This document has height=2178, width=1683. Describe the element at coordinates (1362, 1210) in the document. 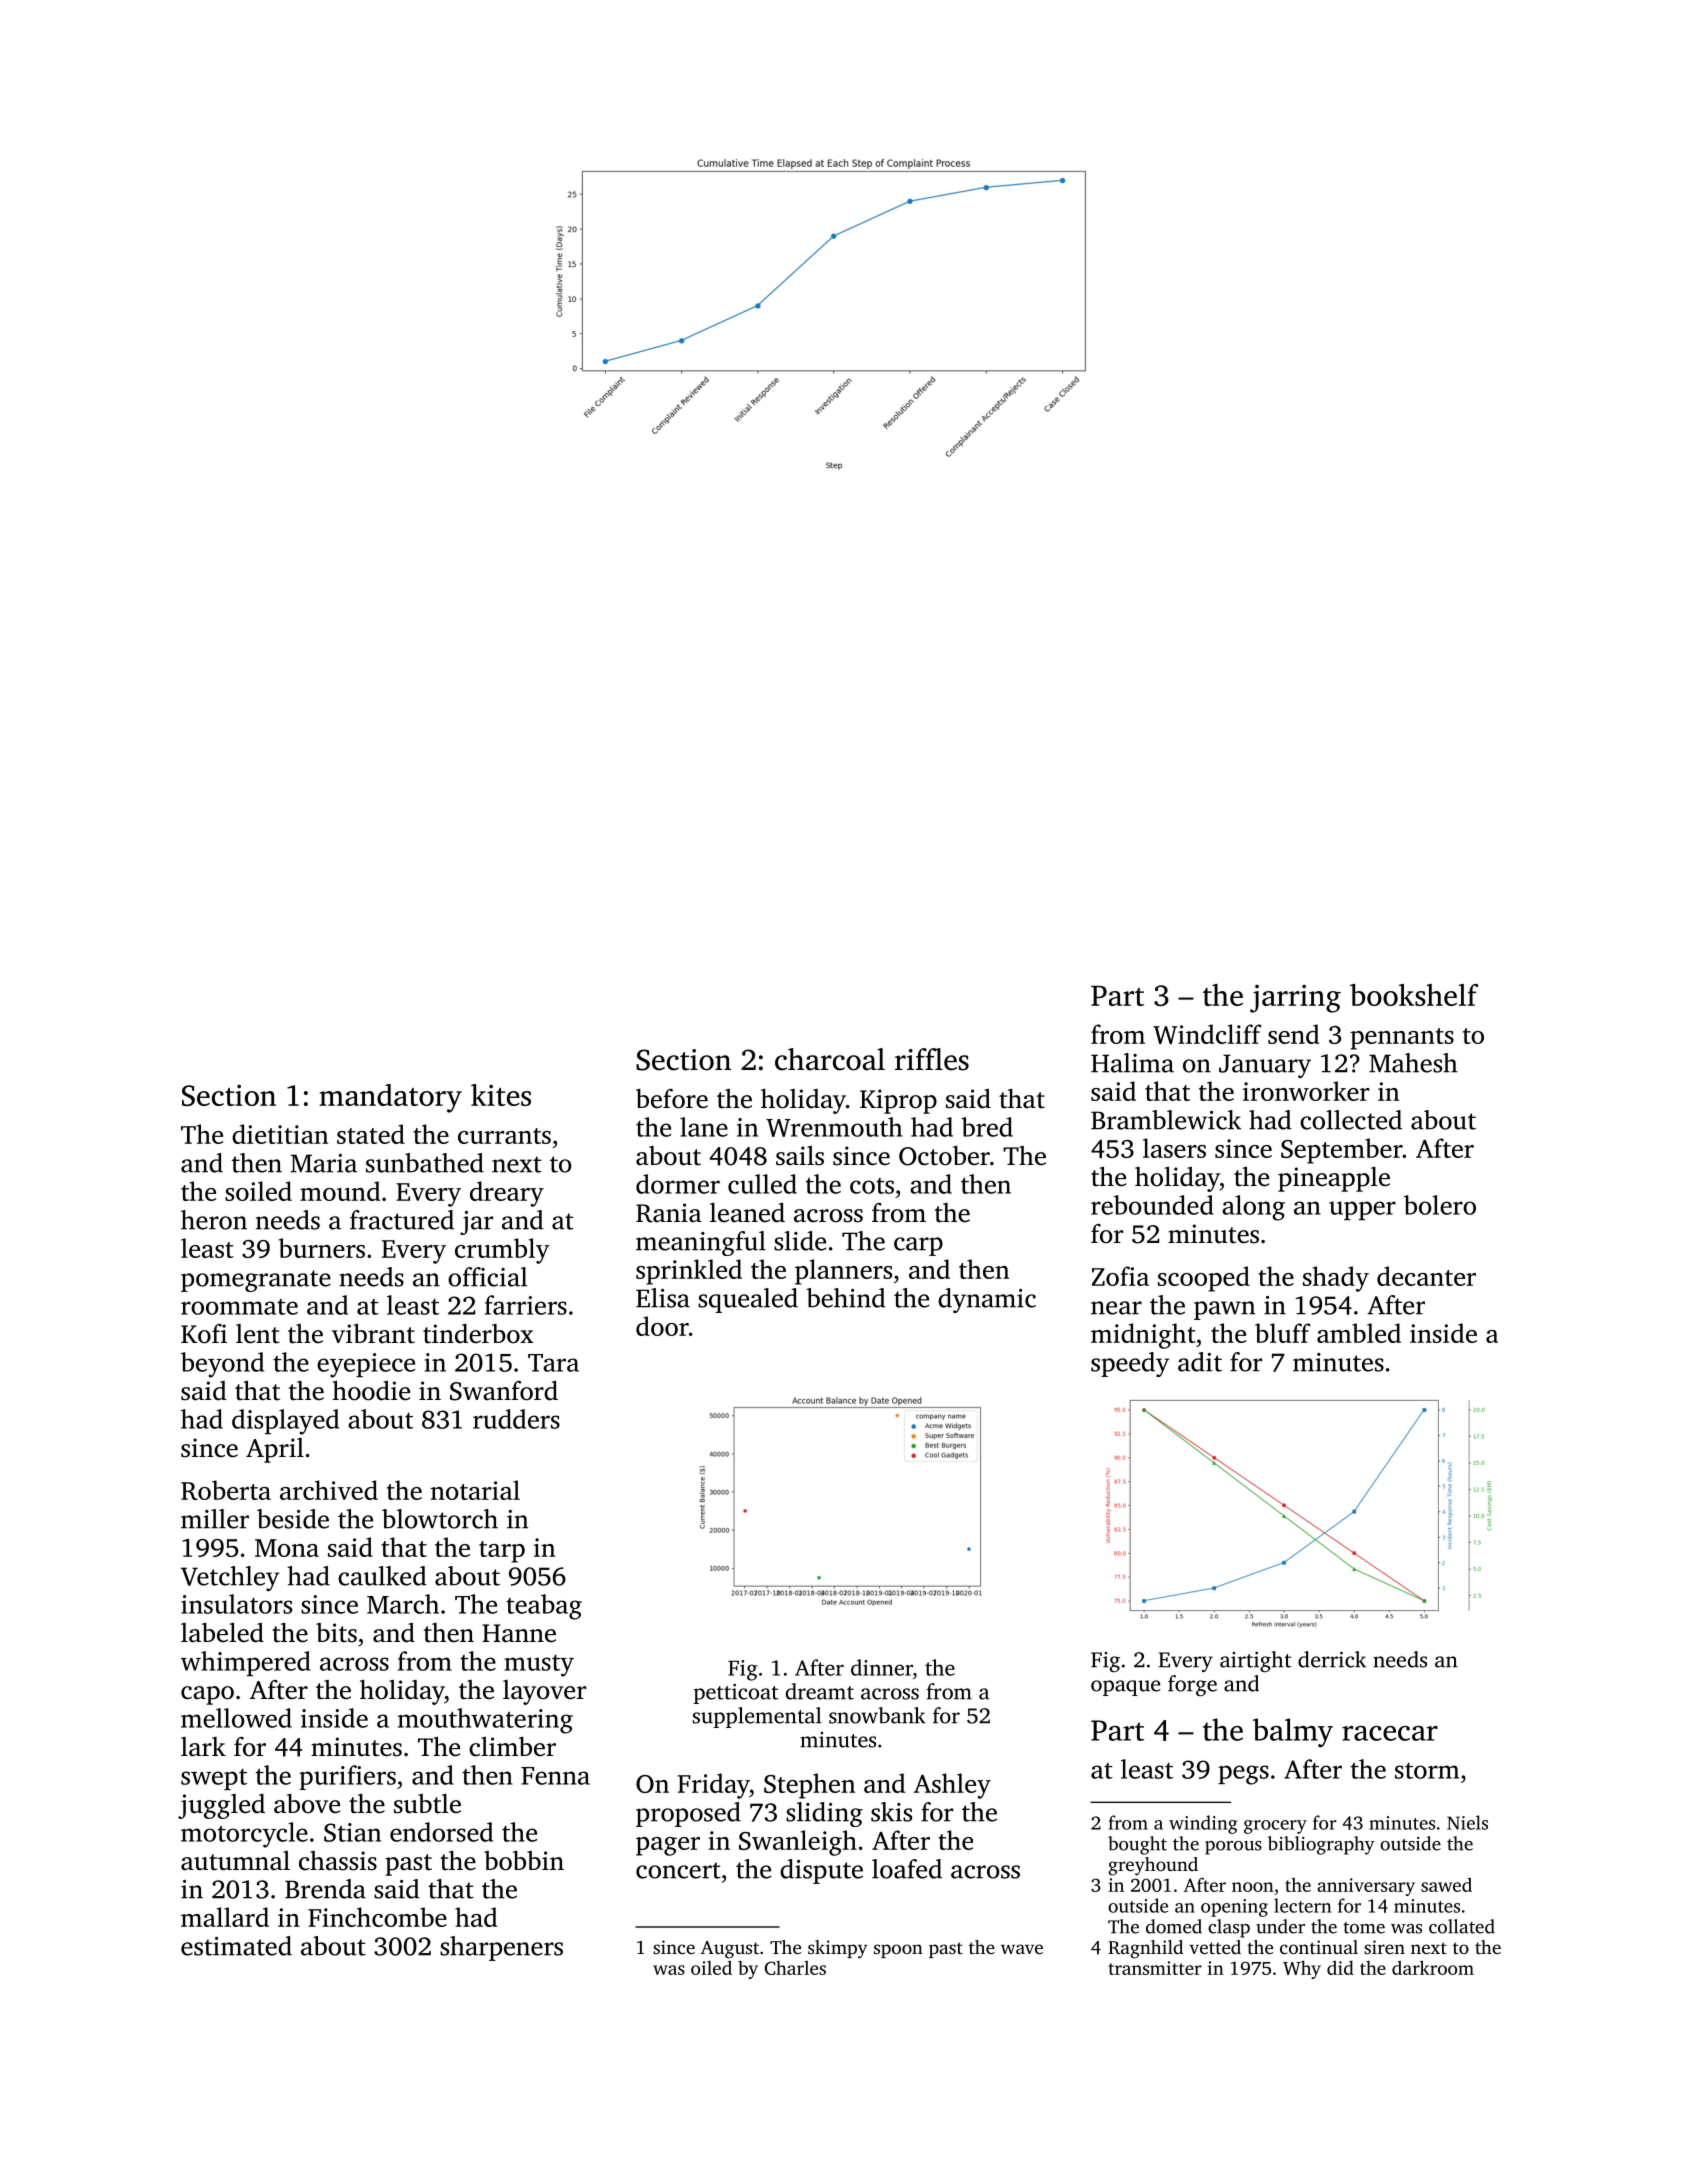

I see `upper` at that location.
